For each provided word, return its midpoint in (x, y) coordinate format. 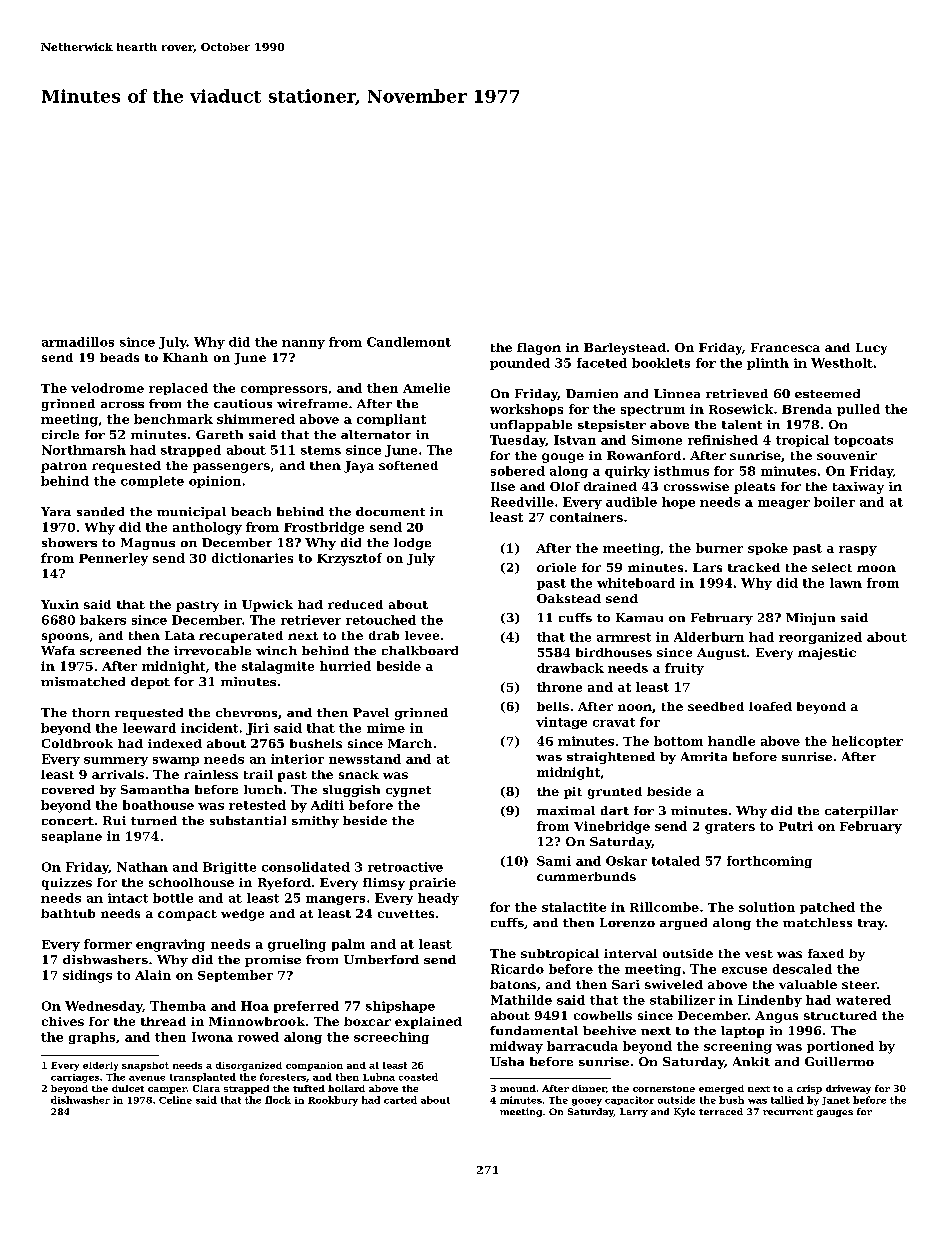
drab (384, 635)
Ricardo (517, 969)
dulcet (128, 1088)
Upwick (267, 606)
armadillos (78, 342)
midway (516, 1047)
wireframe (312, 403)
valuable (808, 984)
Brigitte (229, 868)
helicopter (867, 742)
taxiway (858, 488)
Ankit (751, 1061)
